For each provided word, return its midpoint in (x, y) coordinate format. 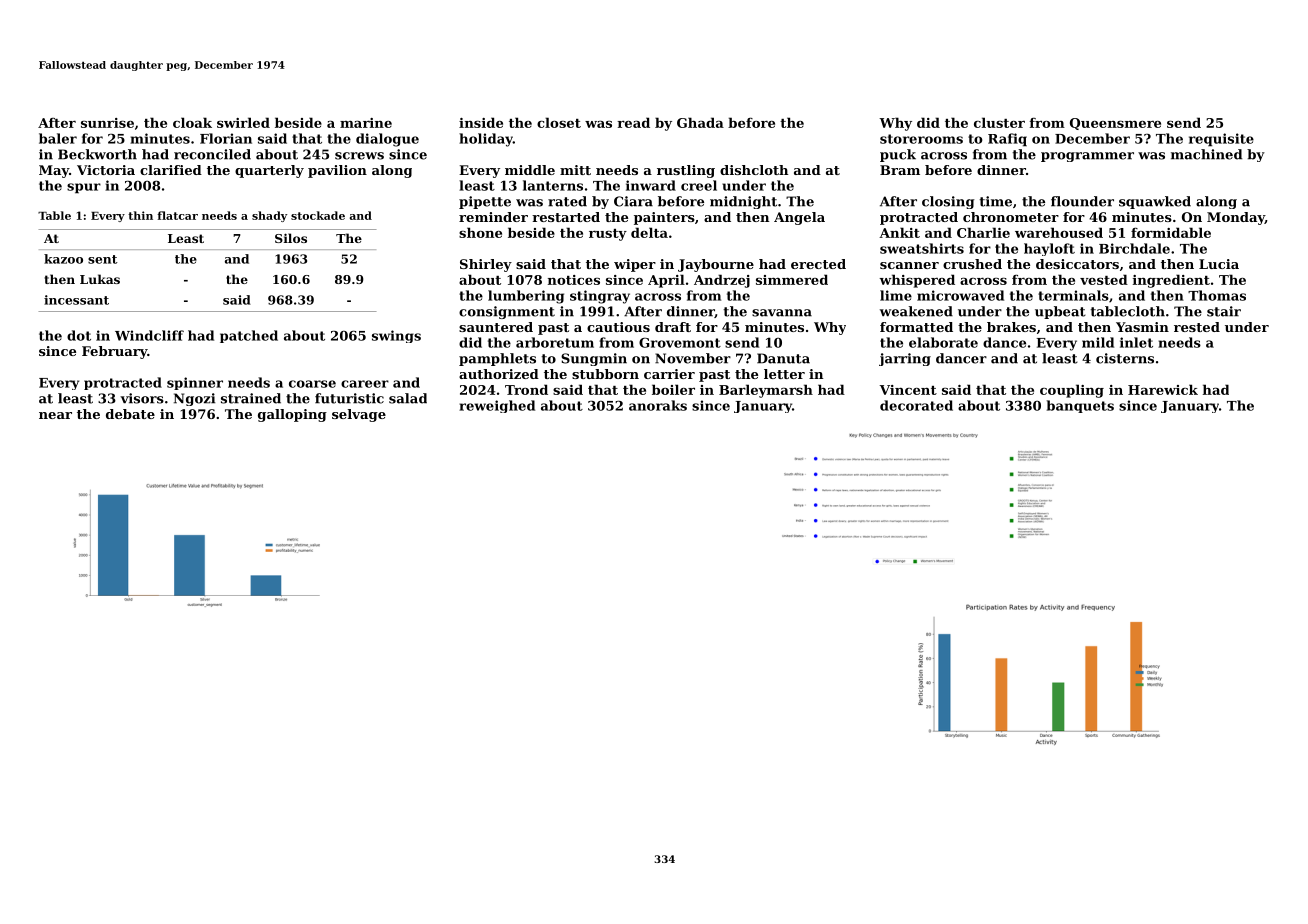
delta (649, 232)
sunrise (107, 123)
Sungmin (594, 359)
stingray (600, 297)
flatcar (177, 215)
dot (79, 335)
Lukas (100, 279)
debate (130, 414)
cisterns (1125, 358)
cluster (999, 122)
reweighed (497, 406)
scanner (909, 265)
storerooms (921, 139)
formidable (1171, 232)
